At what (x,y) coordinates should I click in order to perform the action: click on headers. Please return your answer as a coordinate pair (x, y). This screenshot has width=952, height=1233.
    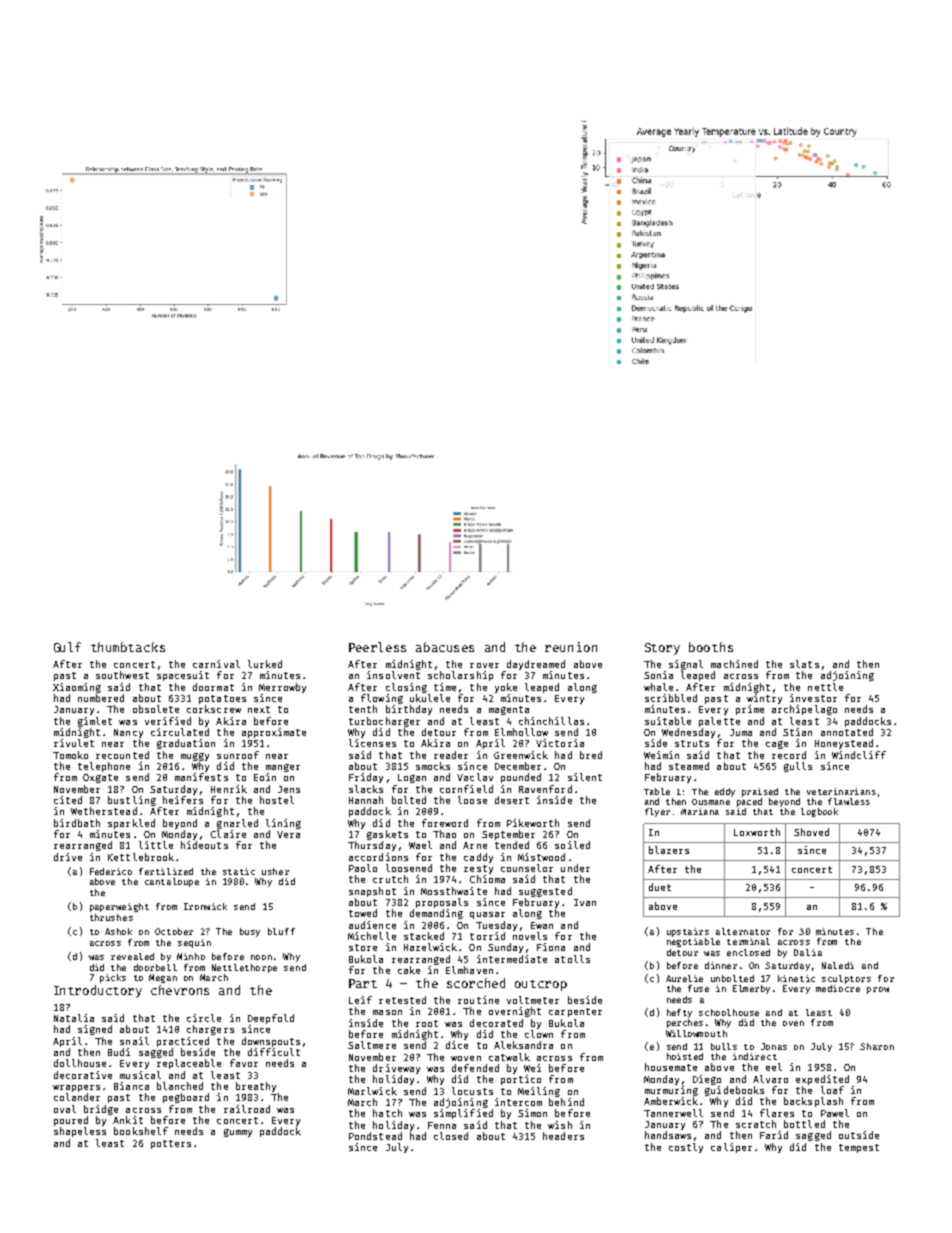
    Looking at the image, I should click on (563, 1136).
